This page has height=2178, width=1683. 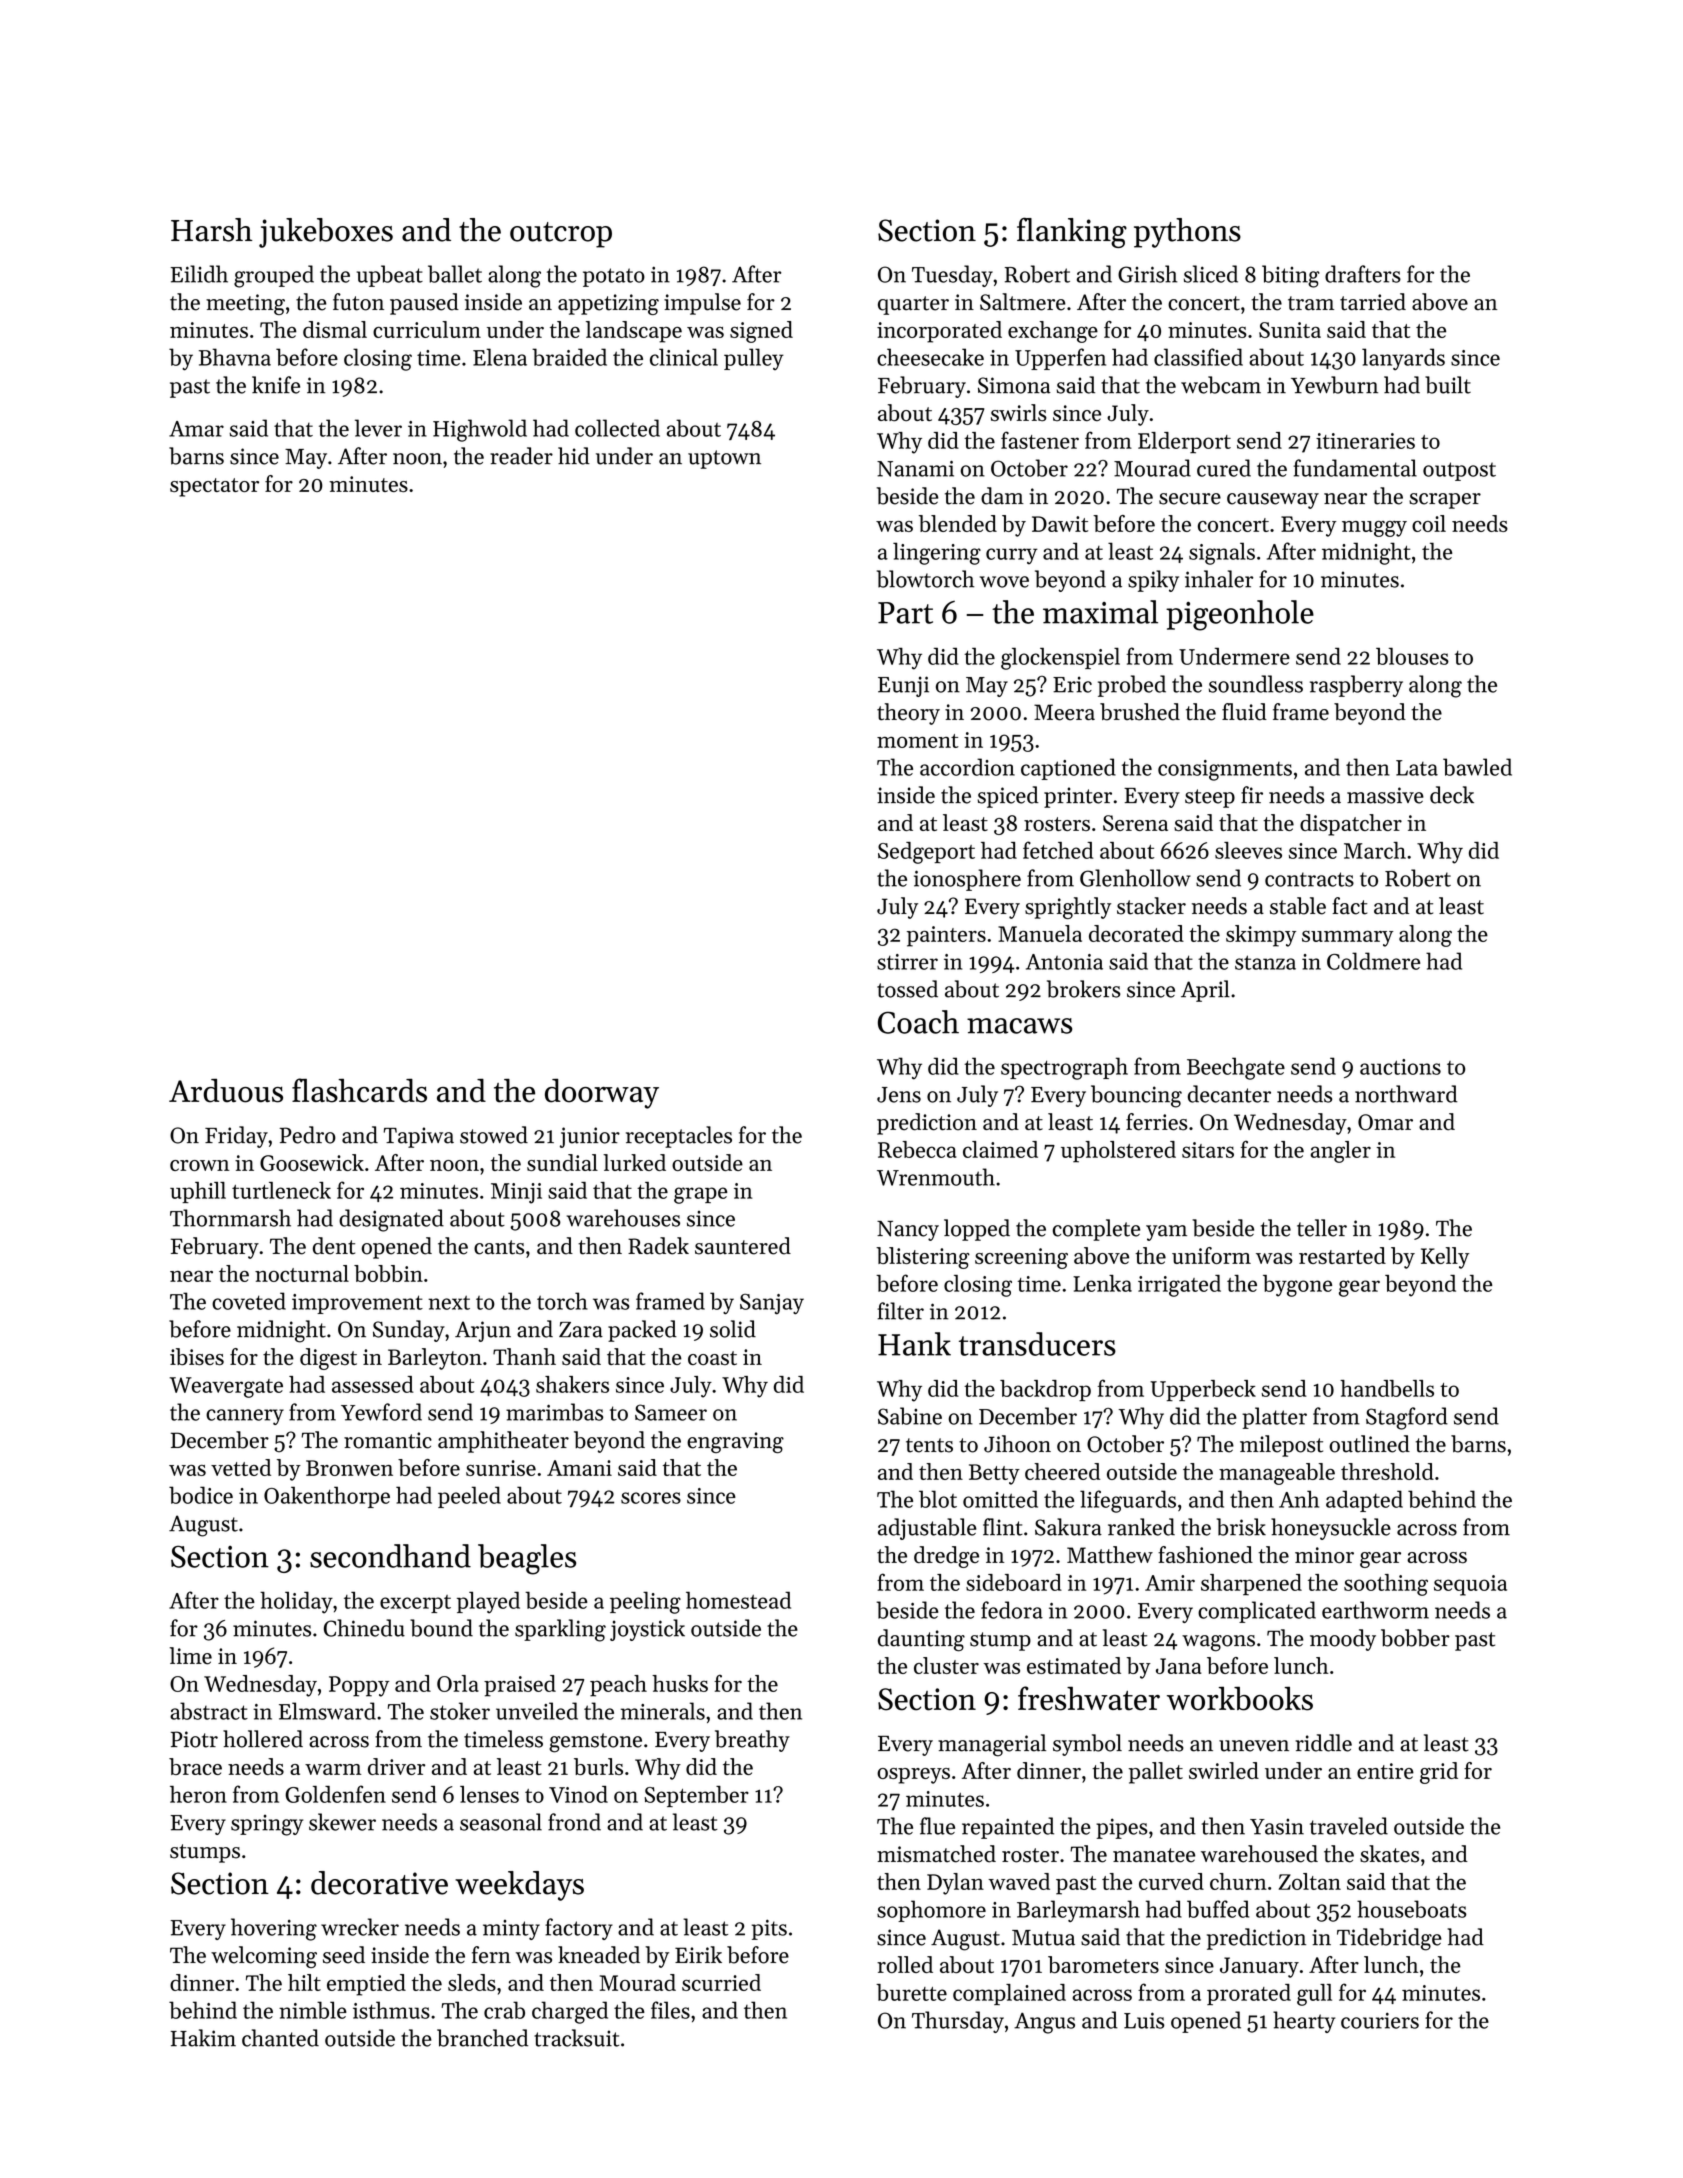 I want to click on landscape, so click(x=634, y=332).
